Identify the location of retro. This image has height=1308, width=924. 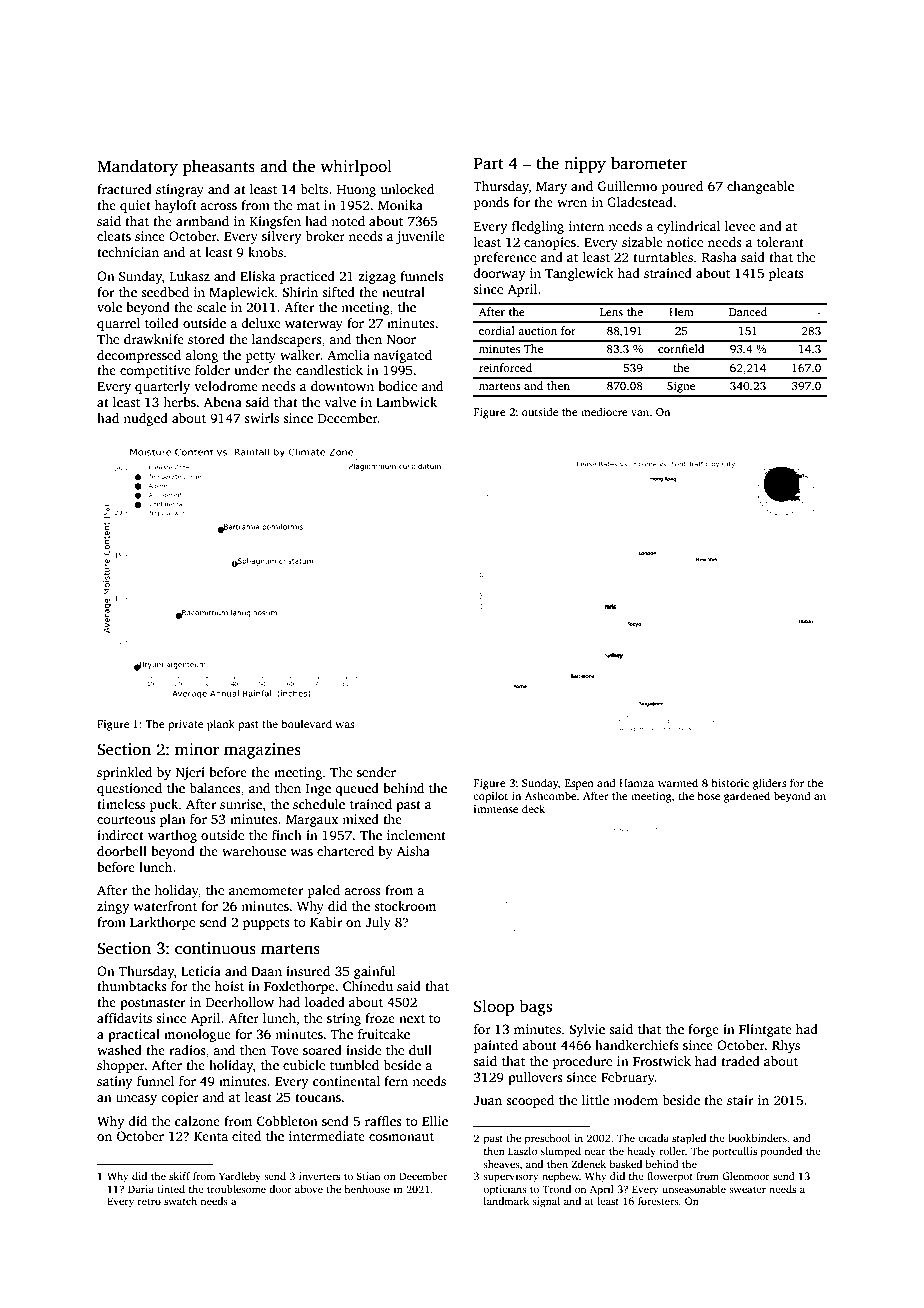
(149, 1201).
